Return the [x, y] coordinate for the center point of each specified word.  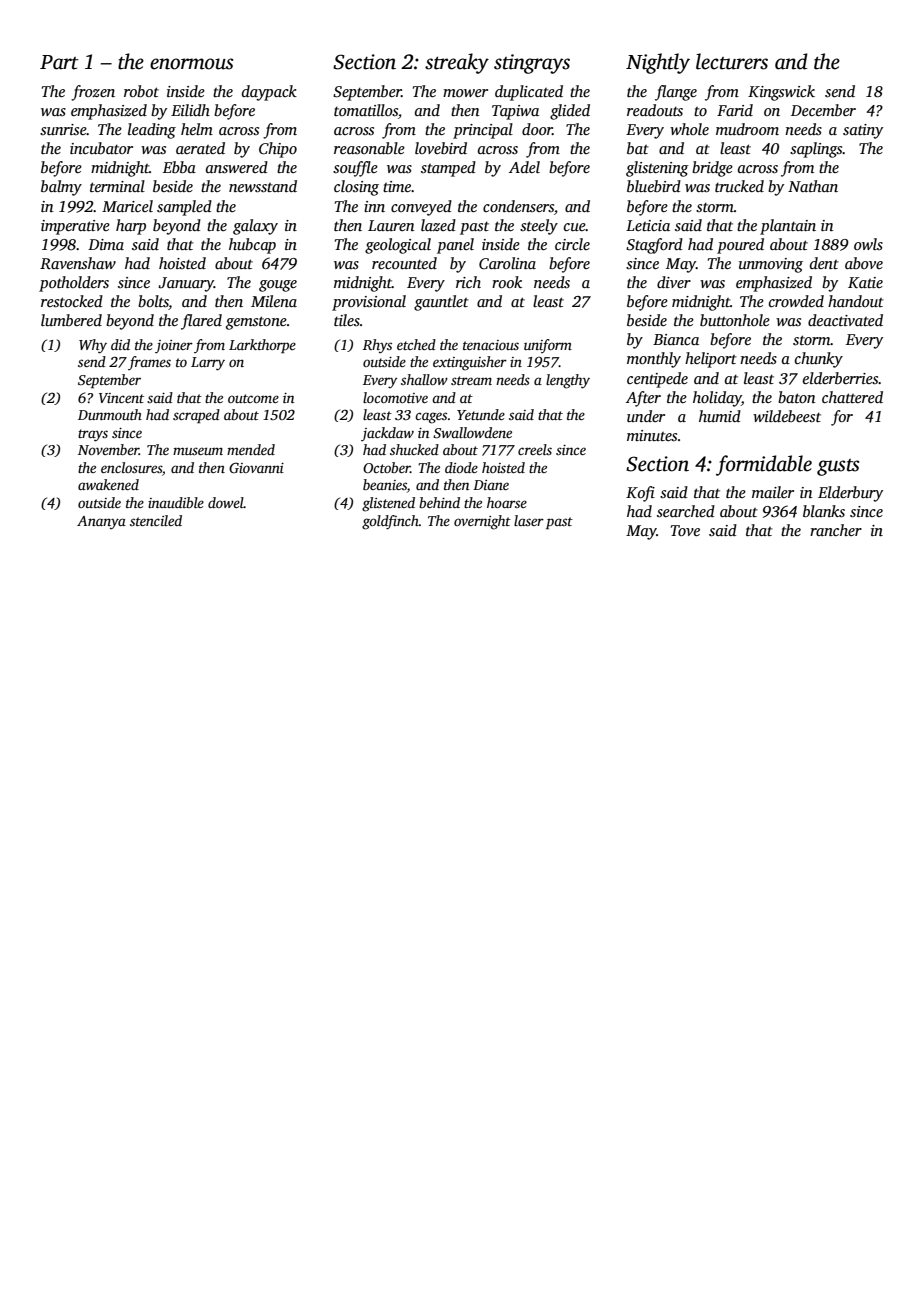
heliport [711, 360]
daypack [269, 93]
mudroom [747, 129]
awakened [108, 484]
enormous [191, 64]
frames [149, 363]
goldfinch [390, 522]
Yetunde [481, 414]
